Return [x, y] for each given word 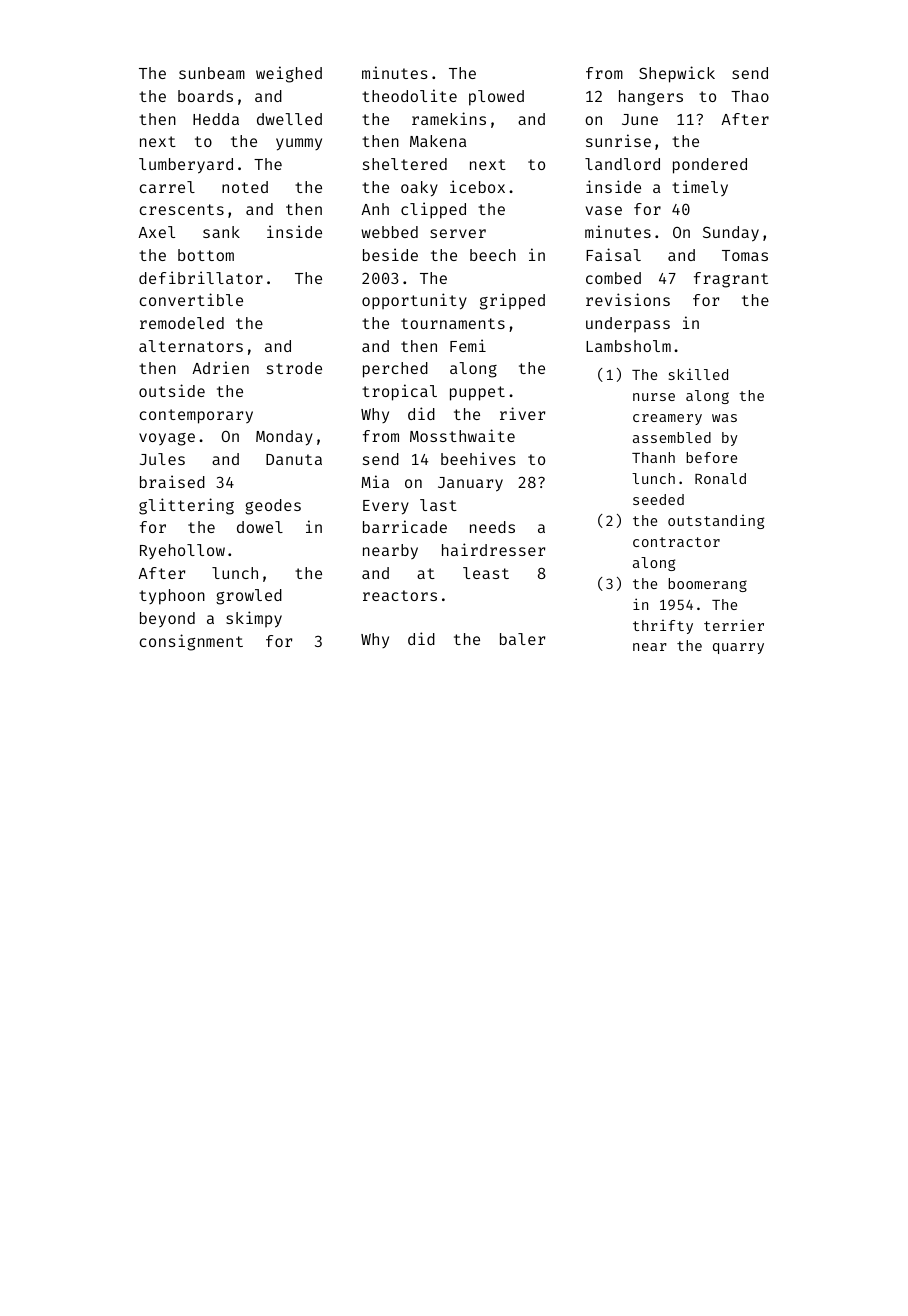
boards [205, 96]
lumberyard [186, 166]
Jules [162, 459]
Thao [750, 96]
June [640, 119]
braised [172, 481]
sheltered [405, 164]
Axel [156, 232]
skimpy [254, 619]
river [522, 413]
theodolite [409, 95]
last [438, 505]
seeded [658, 499]
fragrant [731, 280]
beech [493, 255]
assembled [672, 437]
